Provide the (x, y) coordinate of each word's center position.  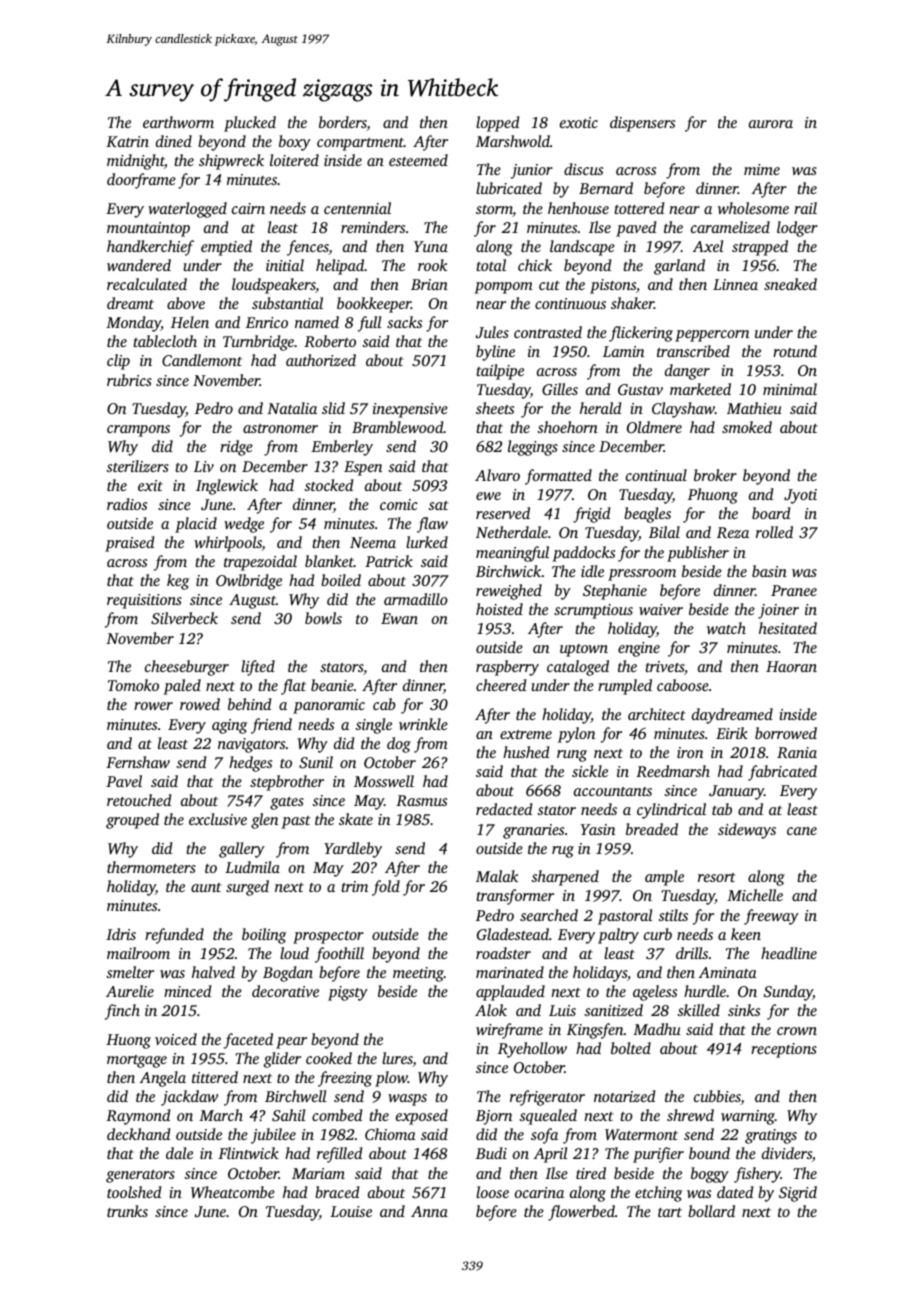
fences (308, 248)
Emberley (342, 448)
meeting (418, 974)
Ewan (399, 618)
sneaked (790, 284)
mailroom (138, 953)
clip (118, 362)
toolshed (134, 1192)
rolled (774, 532)
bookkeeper (374, 305)
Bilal (664, 532)
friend (271, 726)
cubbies (717, 1097)
